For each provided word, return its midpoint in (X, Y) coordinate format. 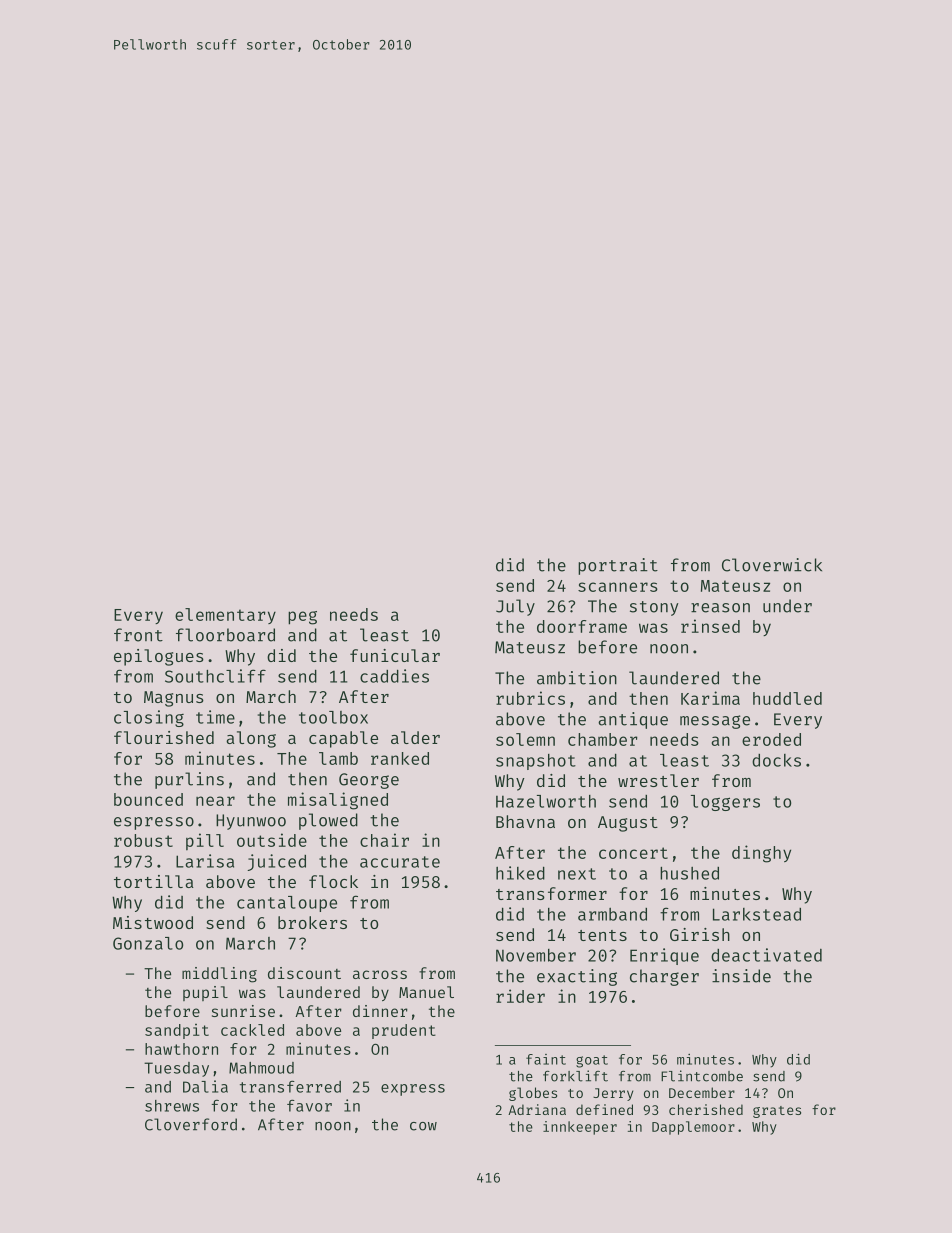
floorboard (225, 635)
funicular (395, 655)
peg (302, 618)
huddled (787, 698)
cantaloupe (287, 904)
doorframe (582, 626)
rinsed (710, 626)
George (369, 781)
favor (309, 1105)
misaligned (338, 801)
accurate (400, 862)
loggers (725, 803)
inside (741, 976)
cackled (252, 1030)
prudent (404, 1031)
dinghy (761, 854)
